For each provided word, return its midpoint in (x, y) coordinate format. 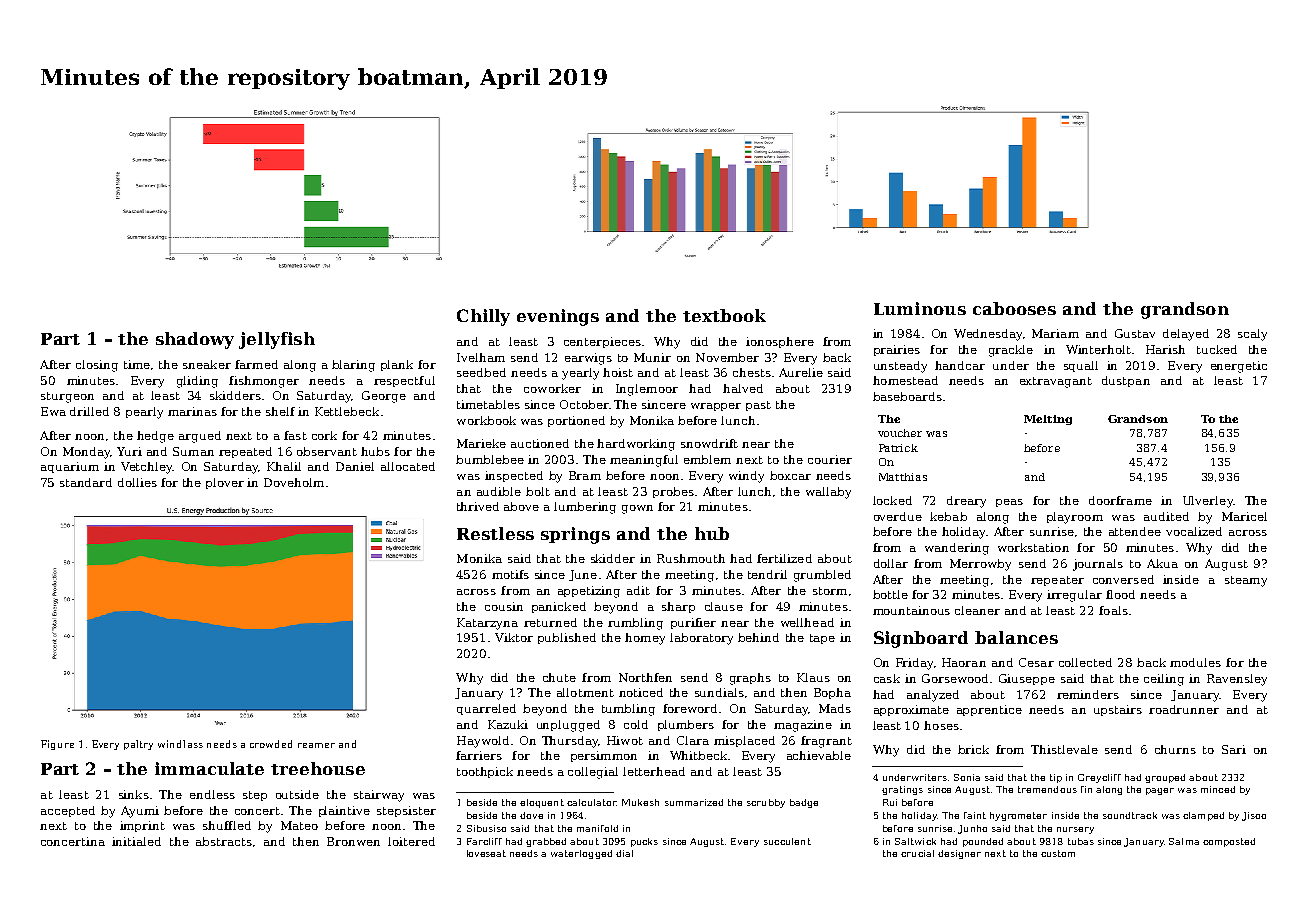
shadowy (195, 340)
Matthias (903, 477)
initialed (136, 841)
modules (1195, 662)
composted (1229, 842)
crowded (271, 744)
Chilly (483, 317)
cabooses (1014, 308)
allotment (585, 692)
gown (637, 509)
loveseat (486, 853)
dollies (137, 482)
